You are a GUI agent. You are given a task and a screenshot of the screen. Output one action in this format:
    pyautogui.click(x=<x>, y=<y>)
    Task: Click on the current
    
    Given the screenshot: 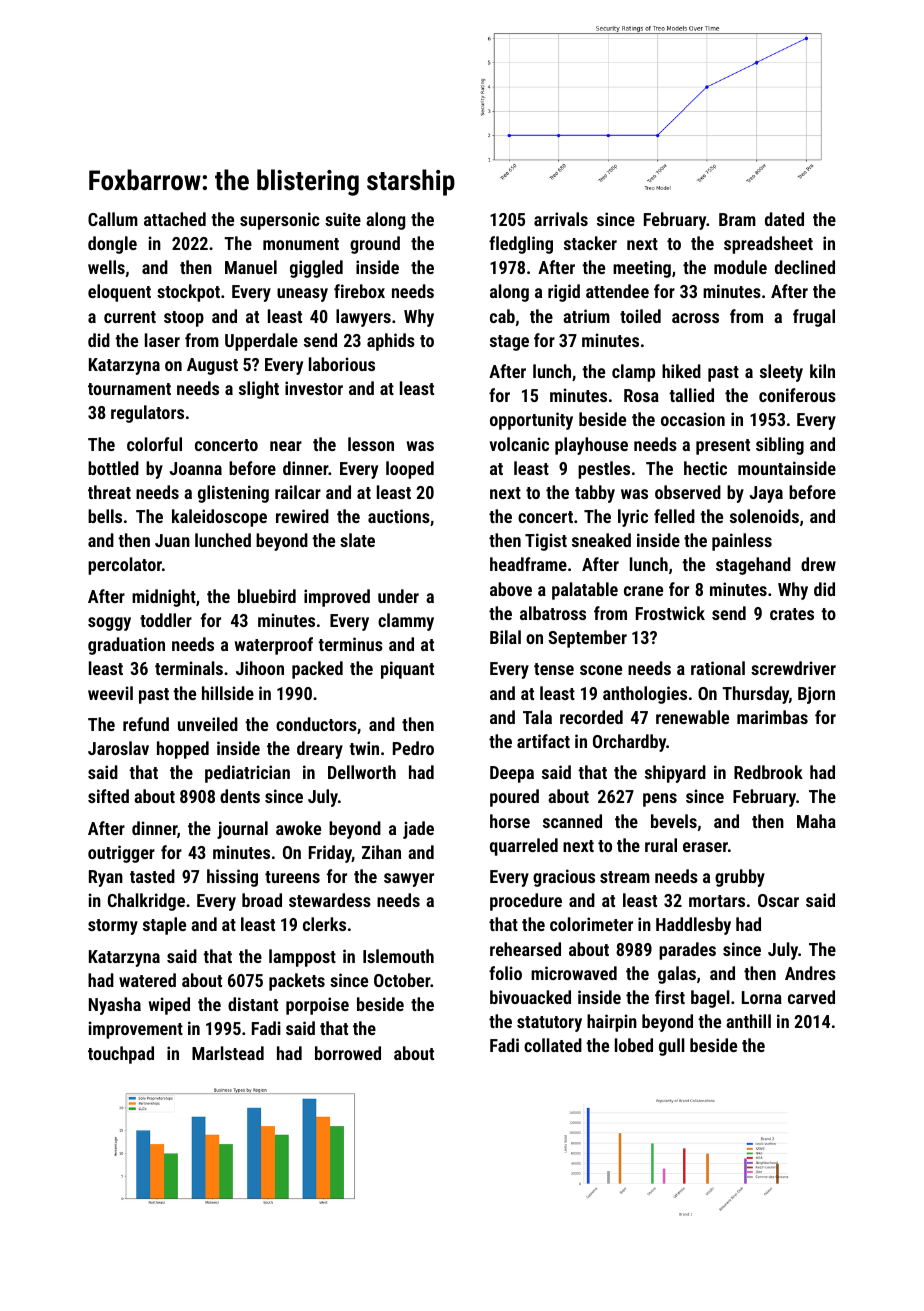 What is the action you would take?
    pyautogui.click(x=130, y=317)
